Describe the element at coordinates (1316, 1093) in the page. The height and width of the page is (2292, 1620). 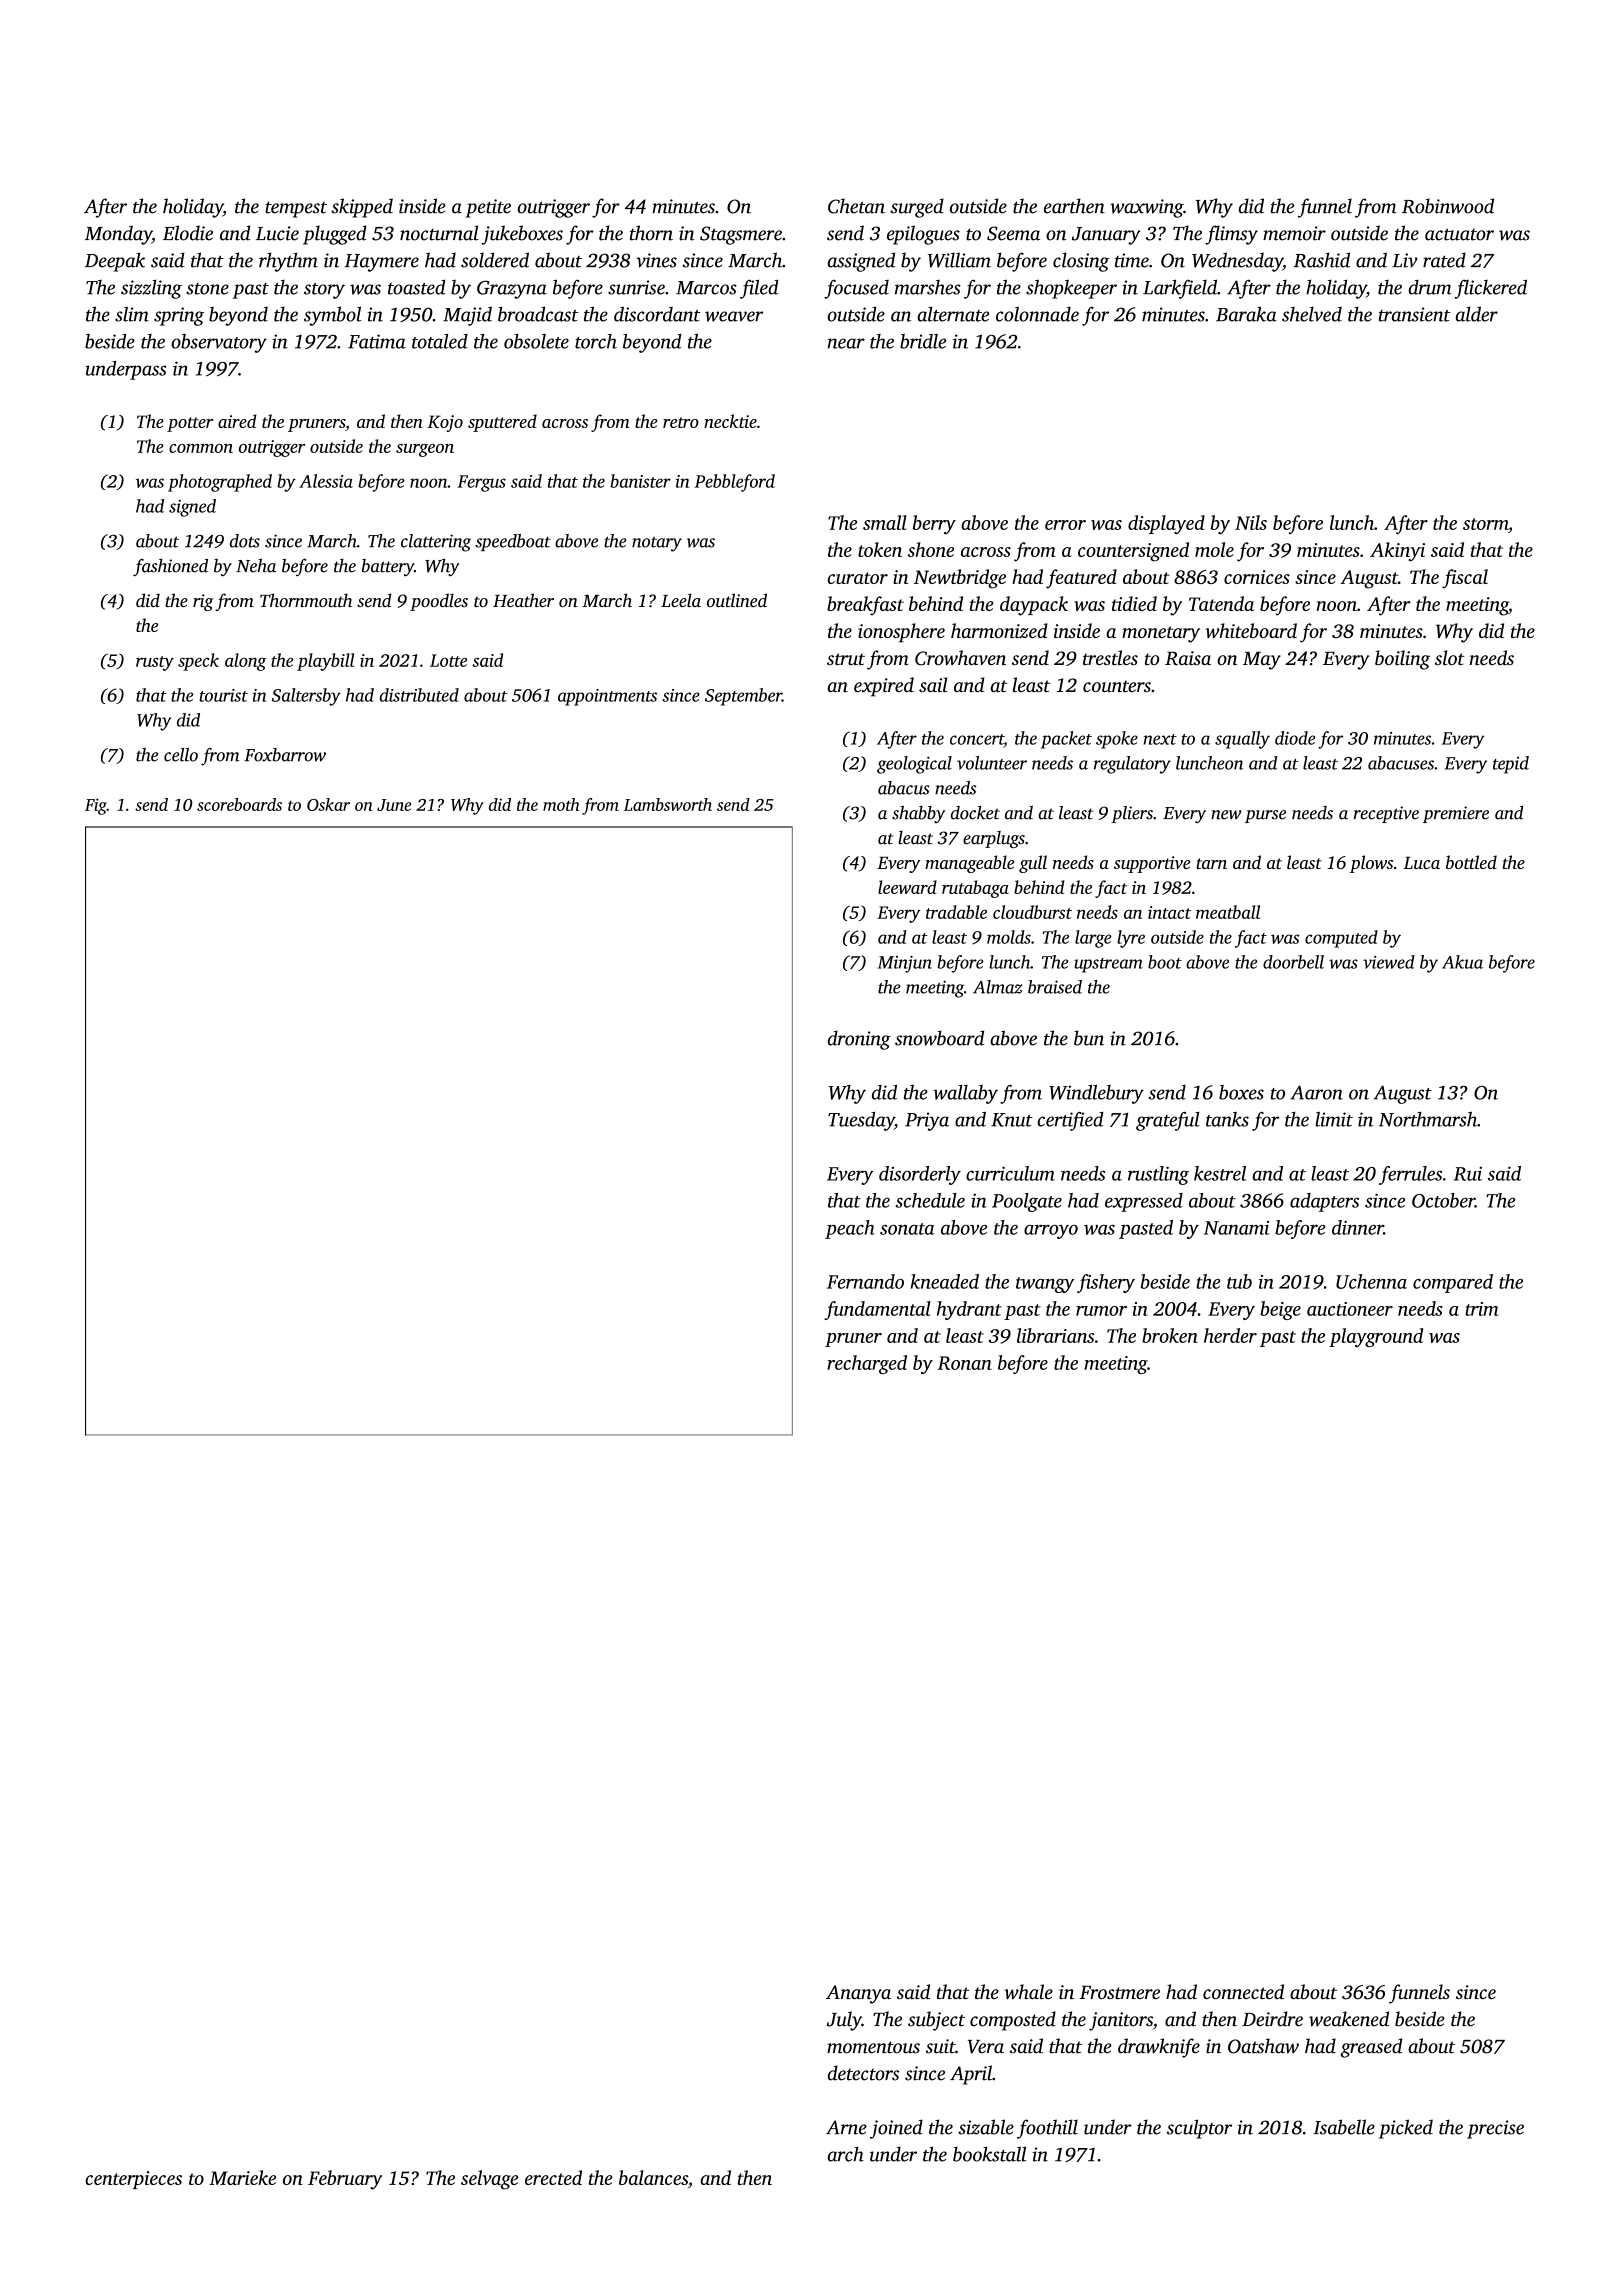
I see `Aaron` at that location.
